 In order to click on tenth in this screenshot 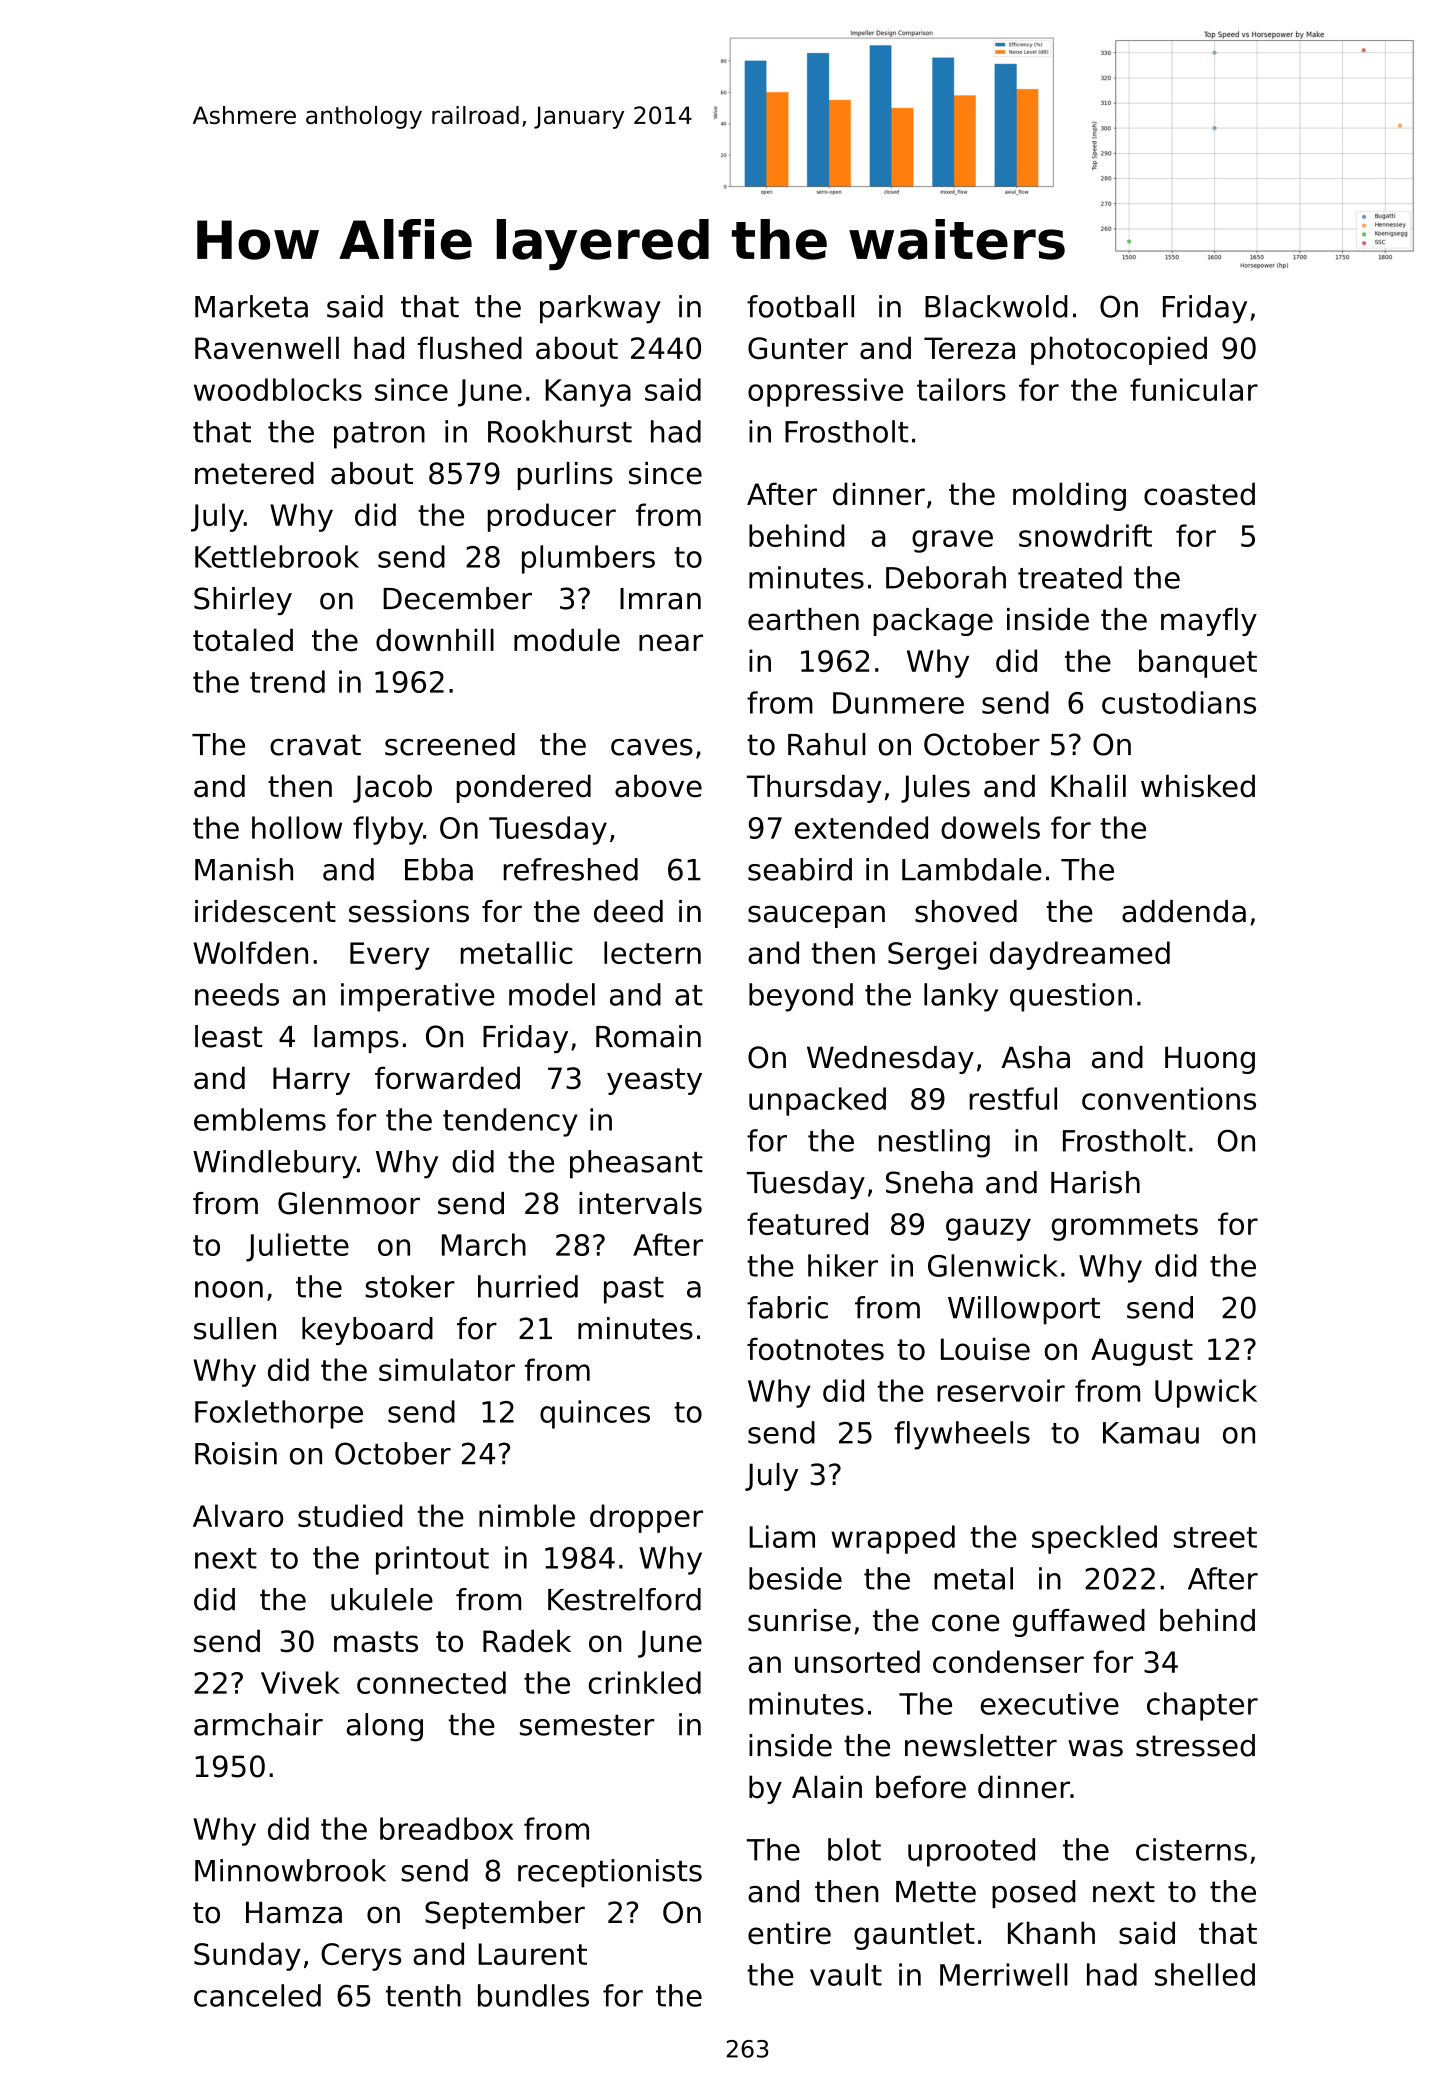, I will do `click(423, 1995)`.
